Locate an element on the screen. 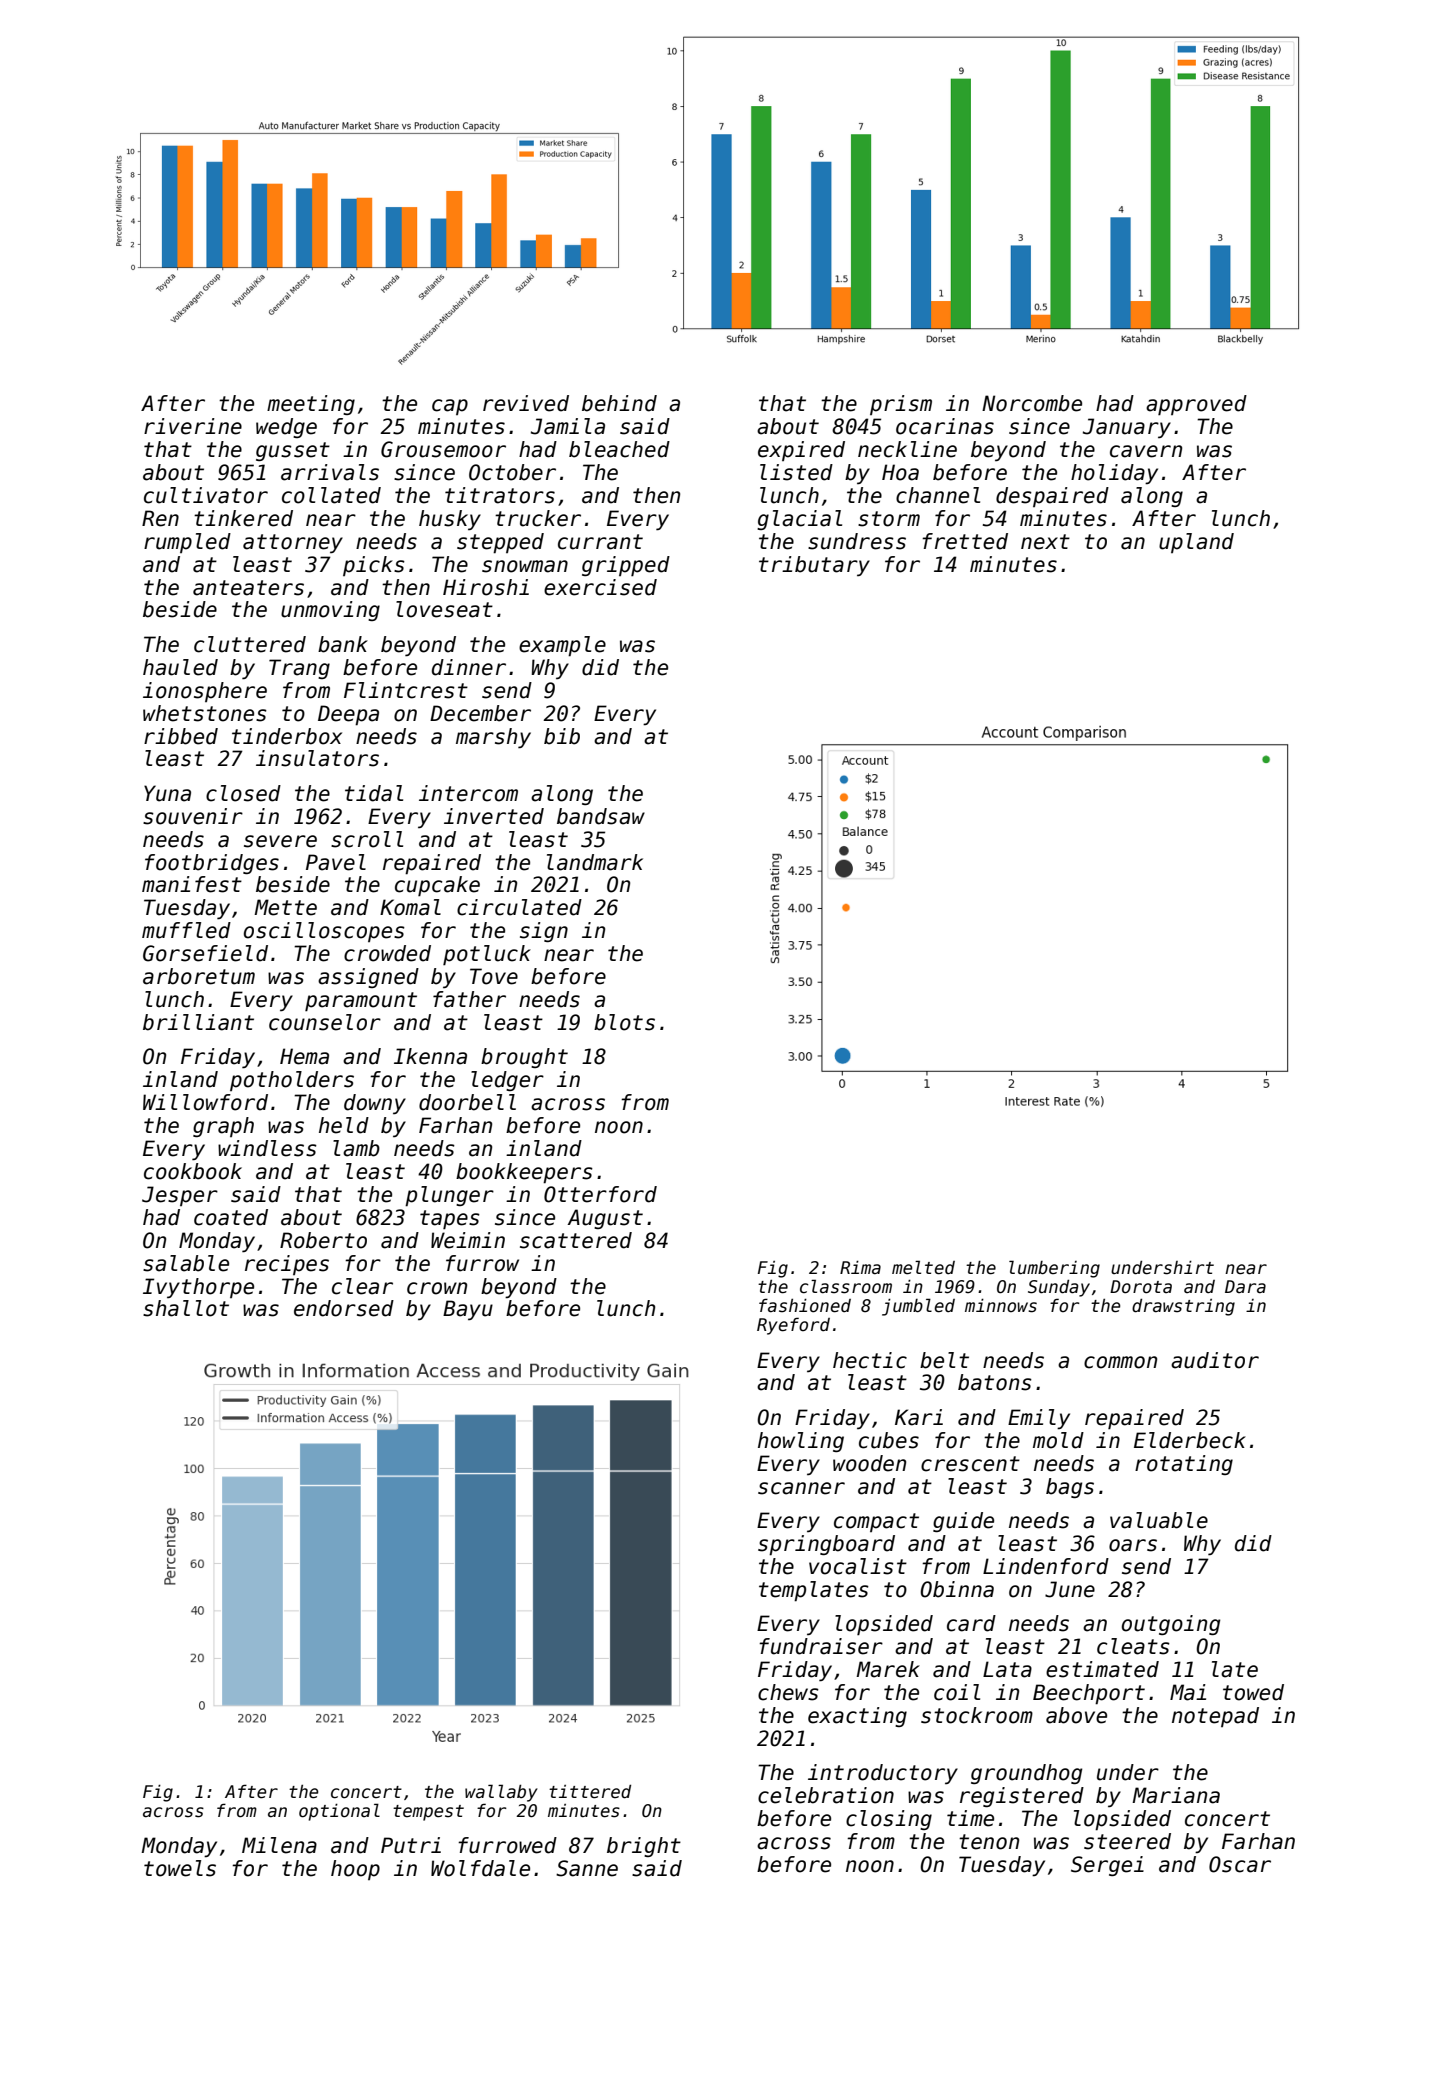 Image resolution: width=1450 pixels, height=2100 pixels. souvenir is located at coordinates (193, 816).
